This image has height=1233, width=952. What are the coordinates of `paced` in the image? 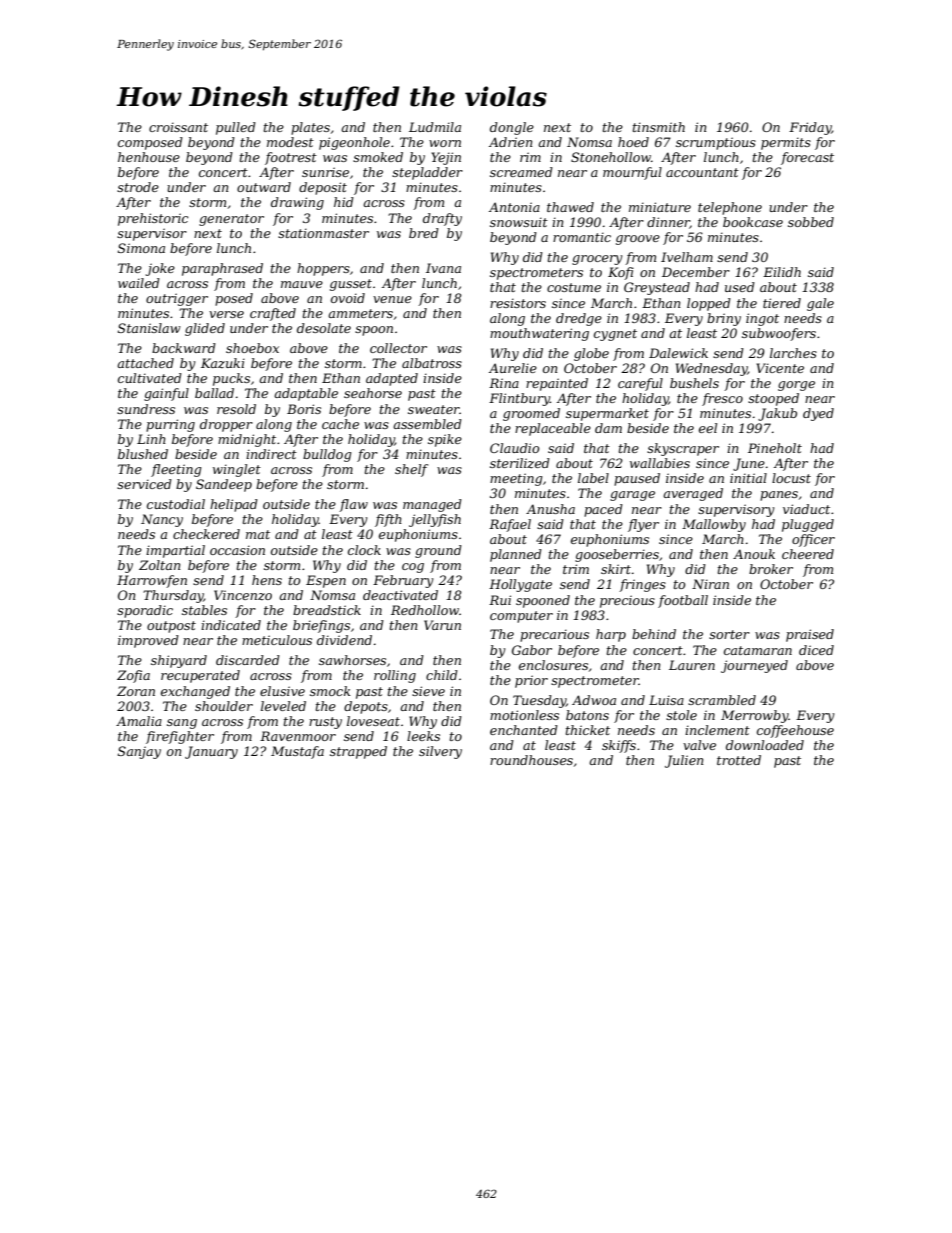 It's located at (603, 510).
